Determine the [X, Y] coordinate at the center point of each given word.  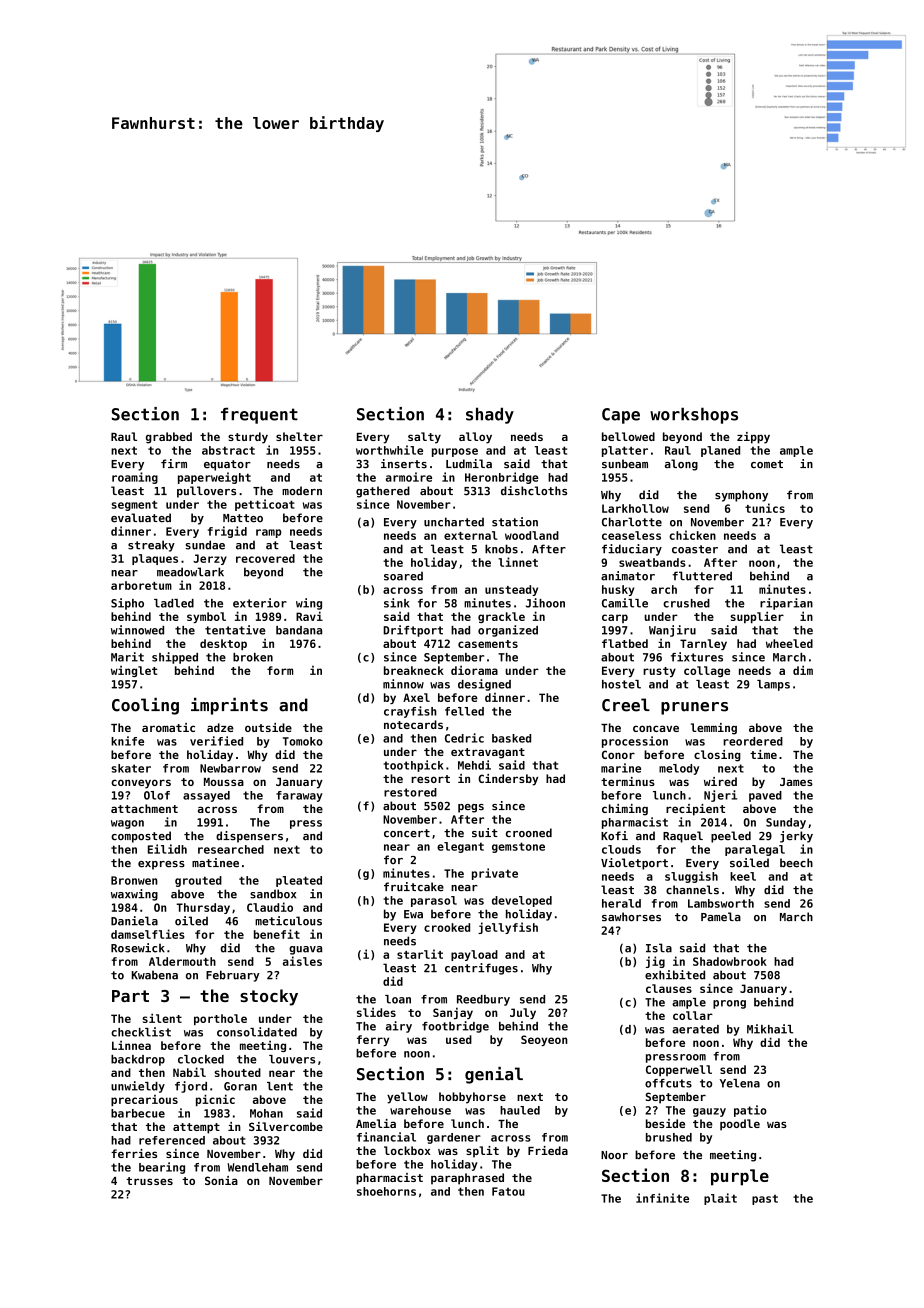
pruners [694, 708]
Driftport [413, 631]
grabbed [169, 438]
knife [127, 741]
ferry [373, 1040]
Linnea [131, 1045]
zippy [753, 438]
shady [490, 416]
